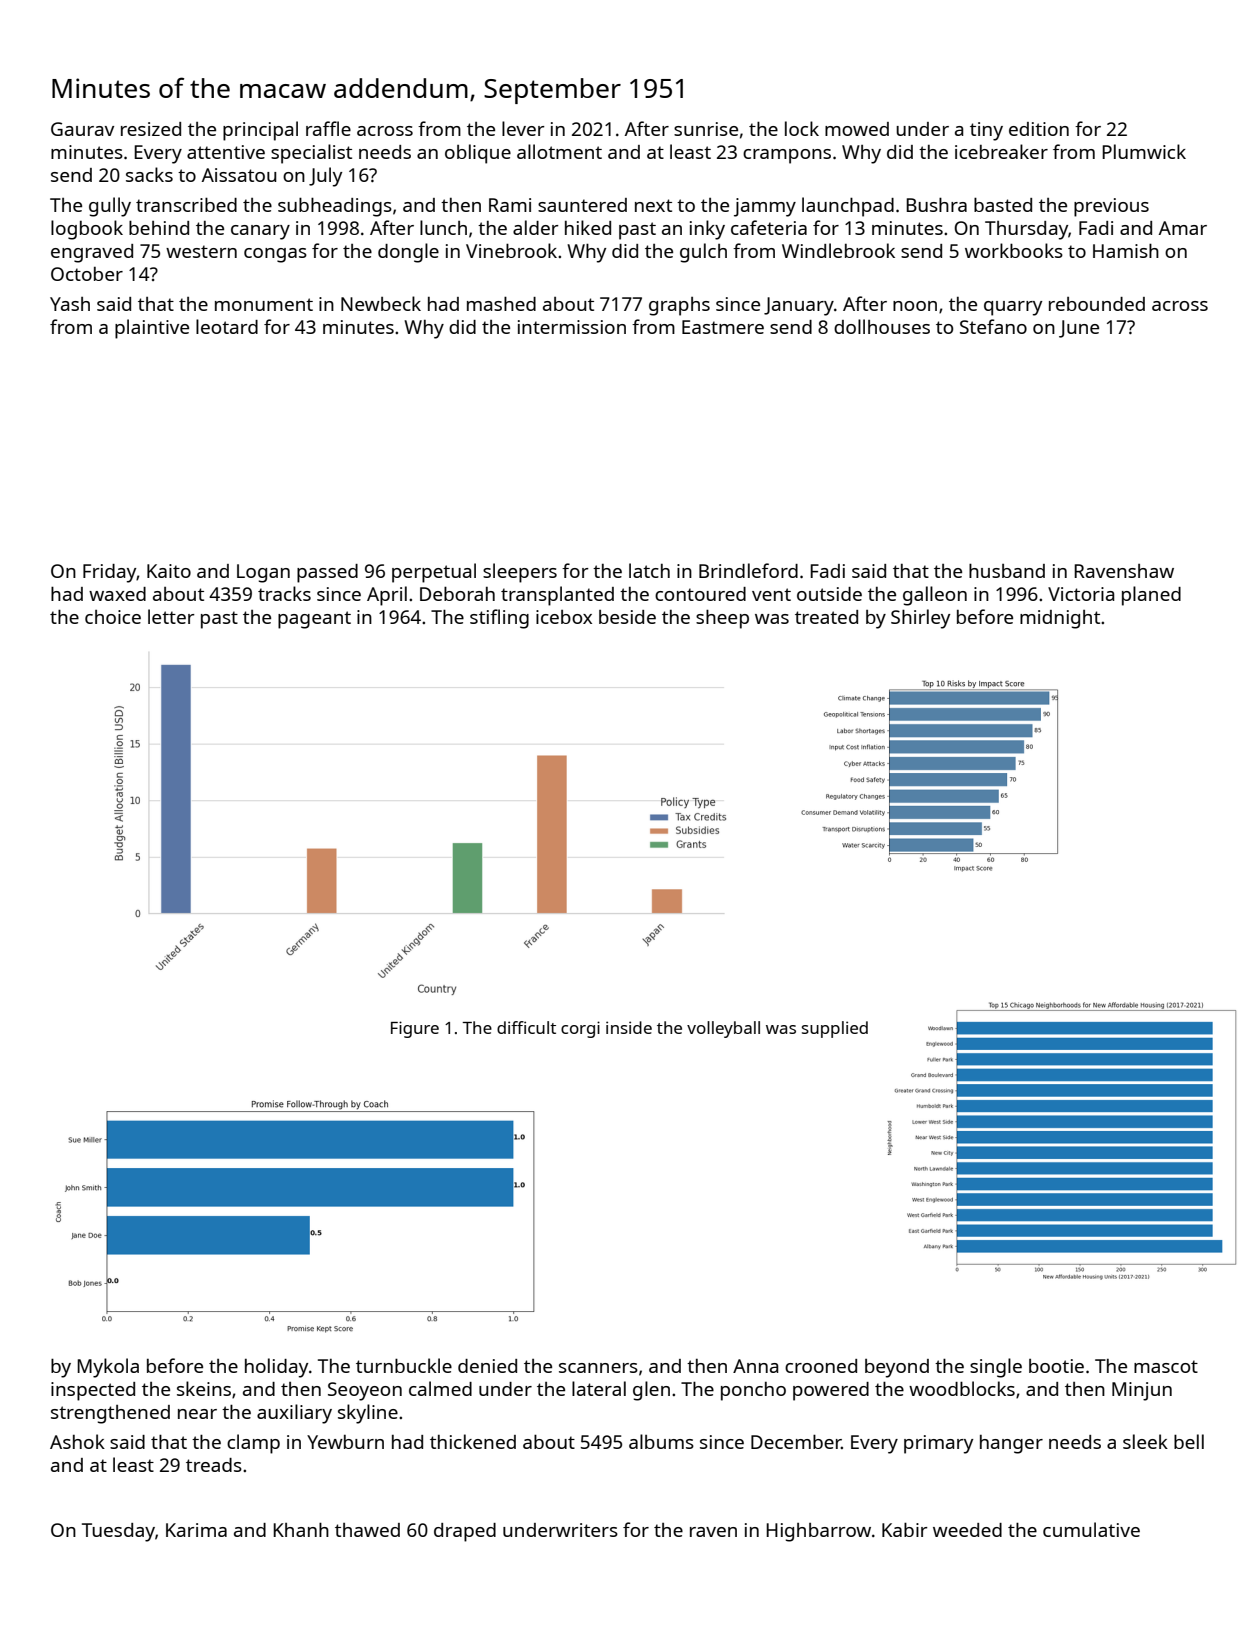 The image size is (1259, 1629). What do you see at coordinates (1007, 570) in the page?
I see `husband` at bounding box center [1007, 570].
